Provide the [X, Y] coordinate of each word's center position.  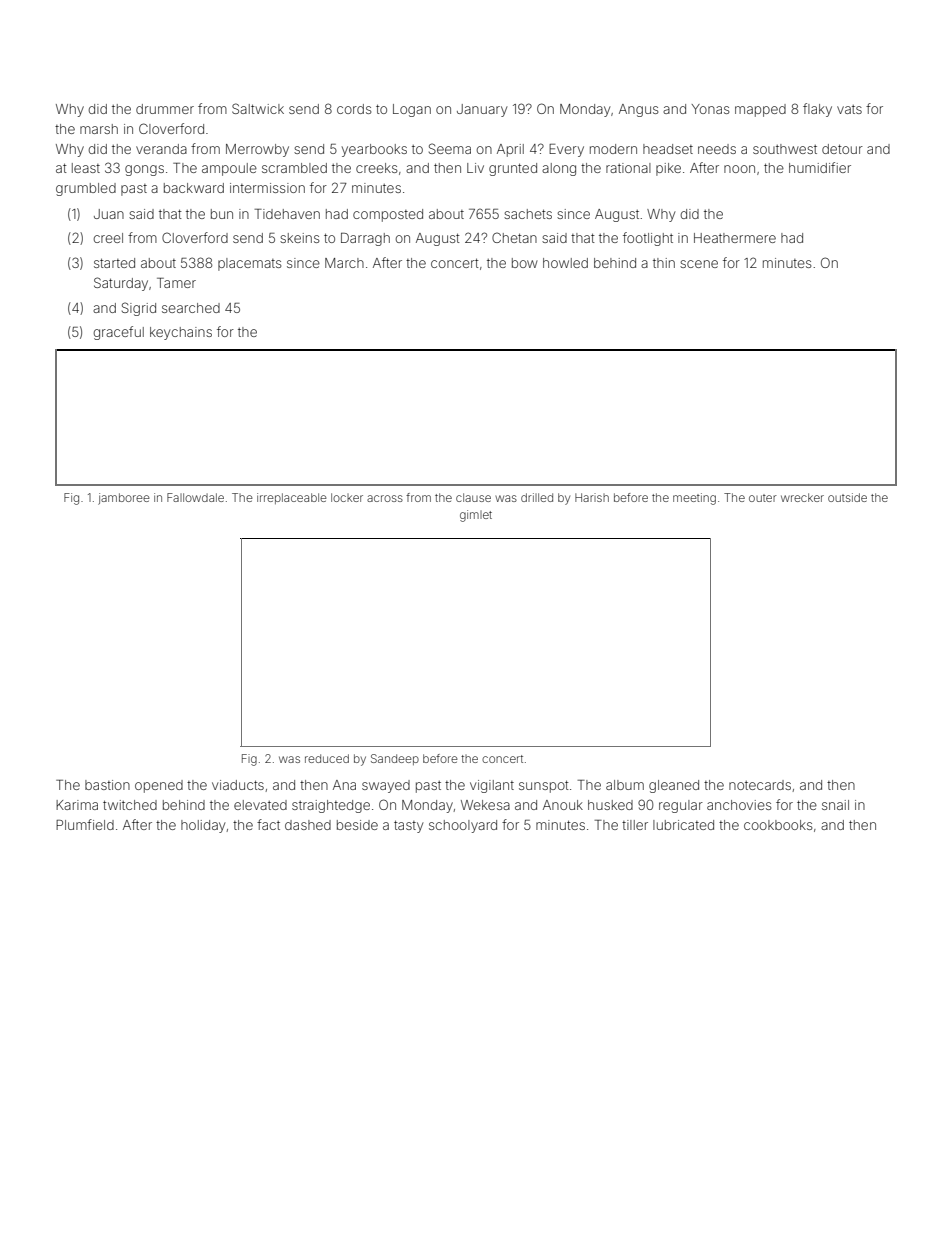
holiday [203, 826]
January [482, 110]
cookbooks [778, 825]
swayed [386, 786]
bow [525, 263]
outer [763, 498]
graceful [119, 333]
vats [849, 109]
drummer [165, 109]
